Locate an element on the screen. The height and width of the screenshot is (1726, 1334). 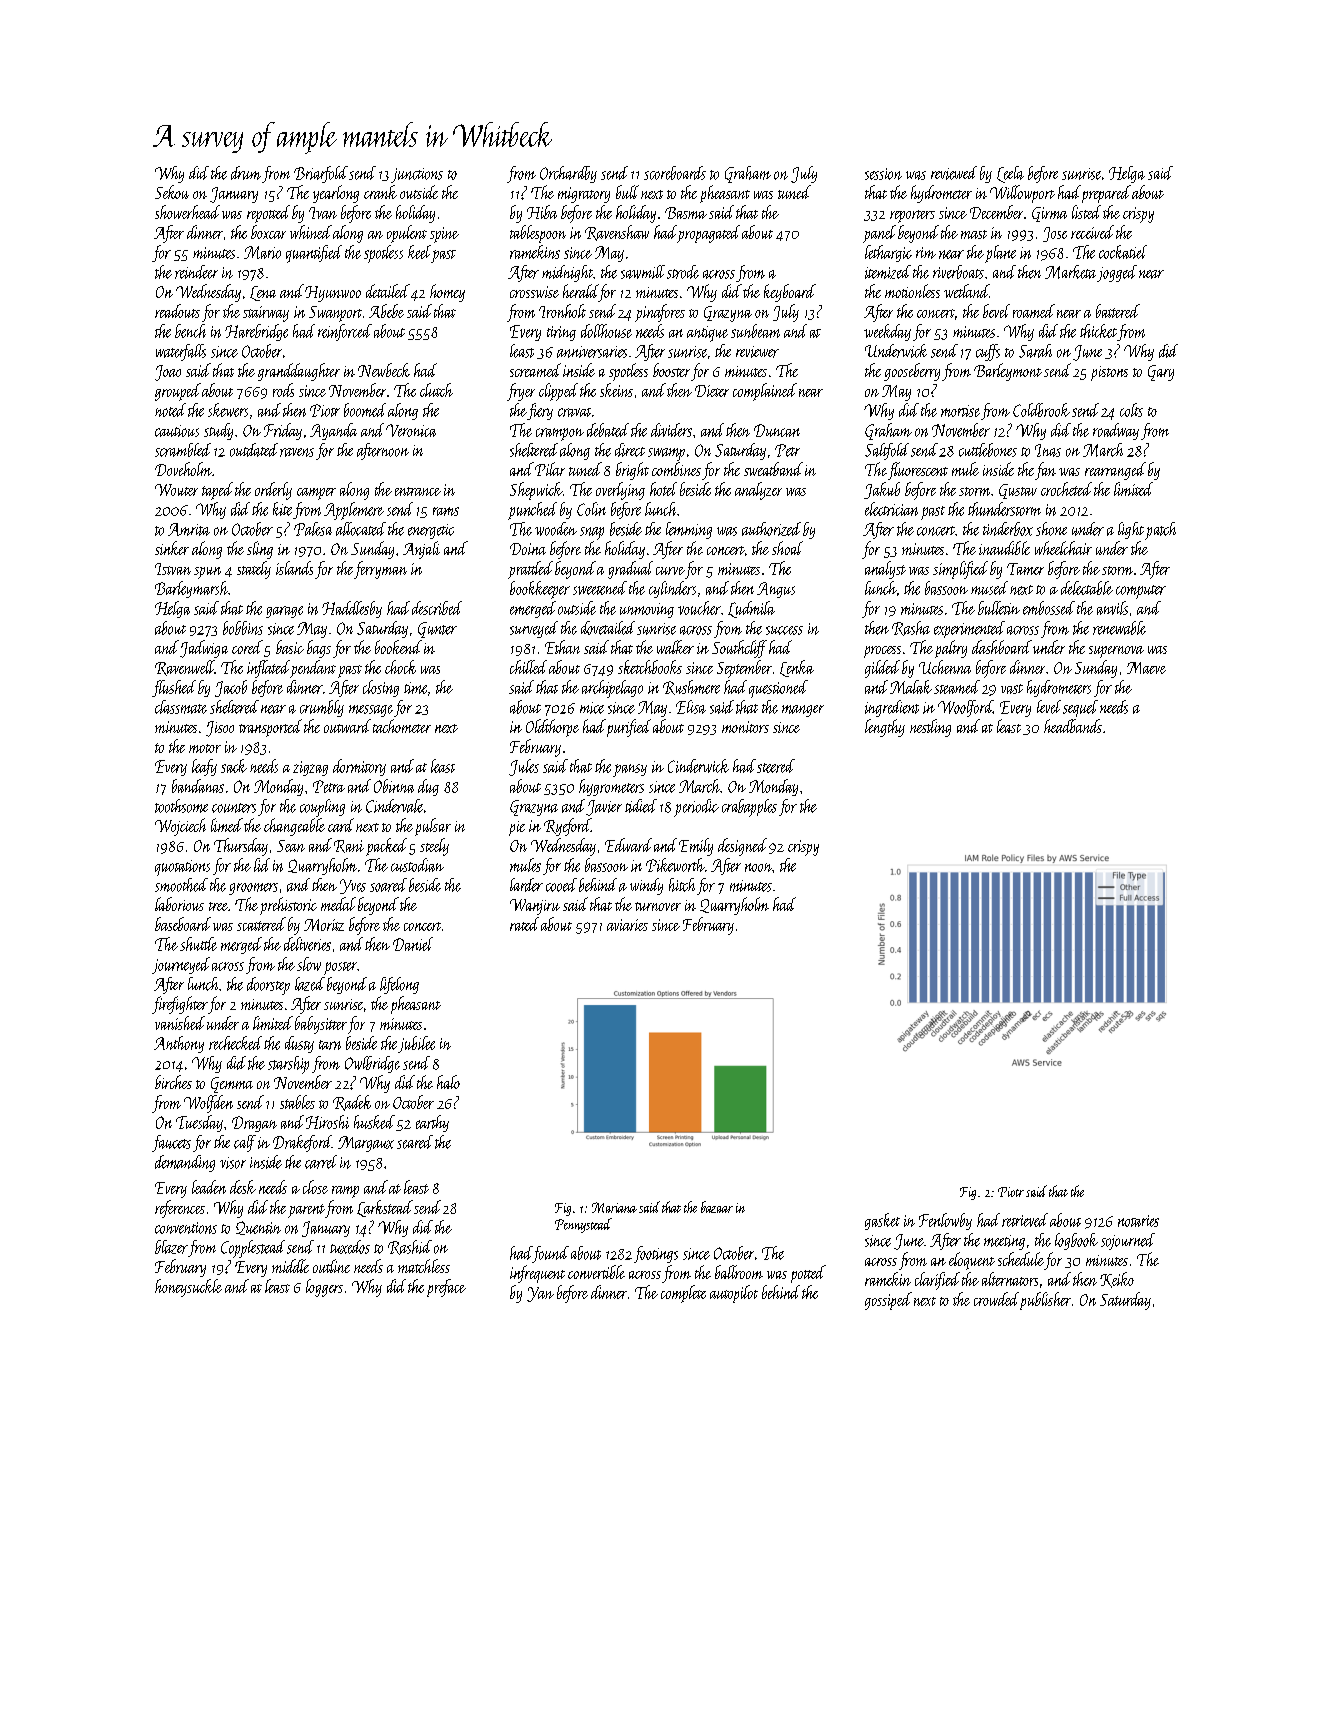
tuxedos is located at coordinates (350, 1247).
